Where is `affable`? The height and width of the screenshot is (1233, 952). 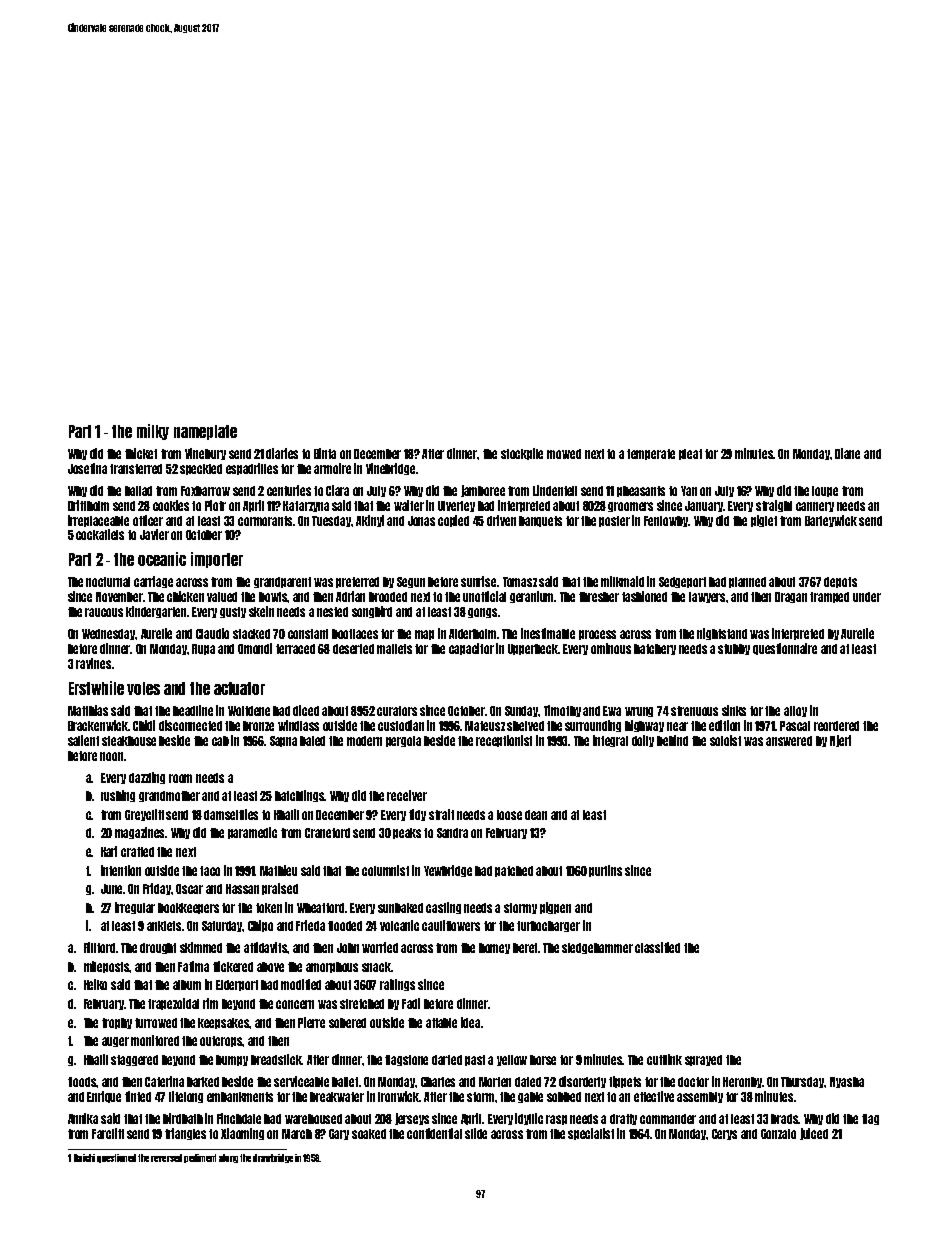
affable is located at coordinates (441, 1023).
